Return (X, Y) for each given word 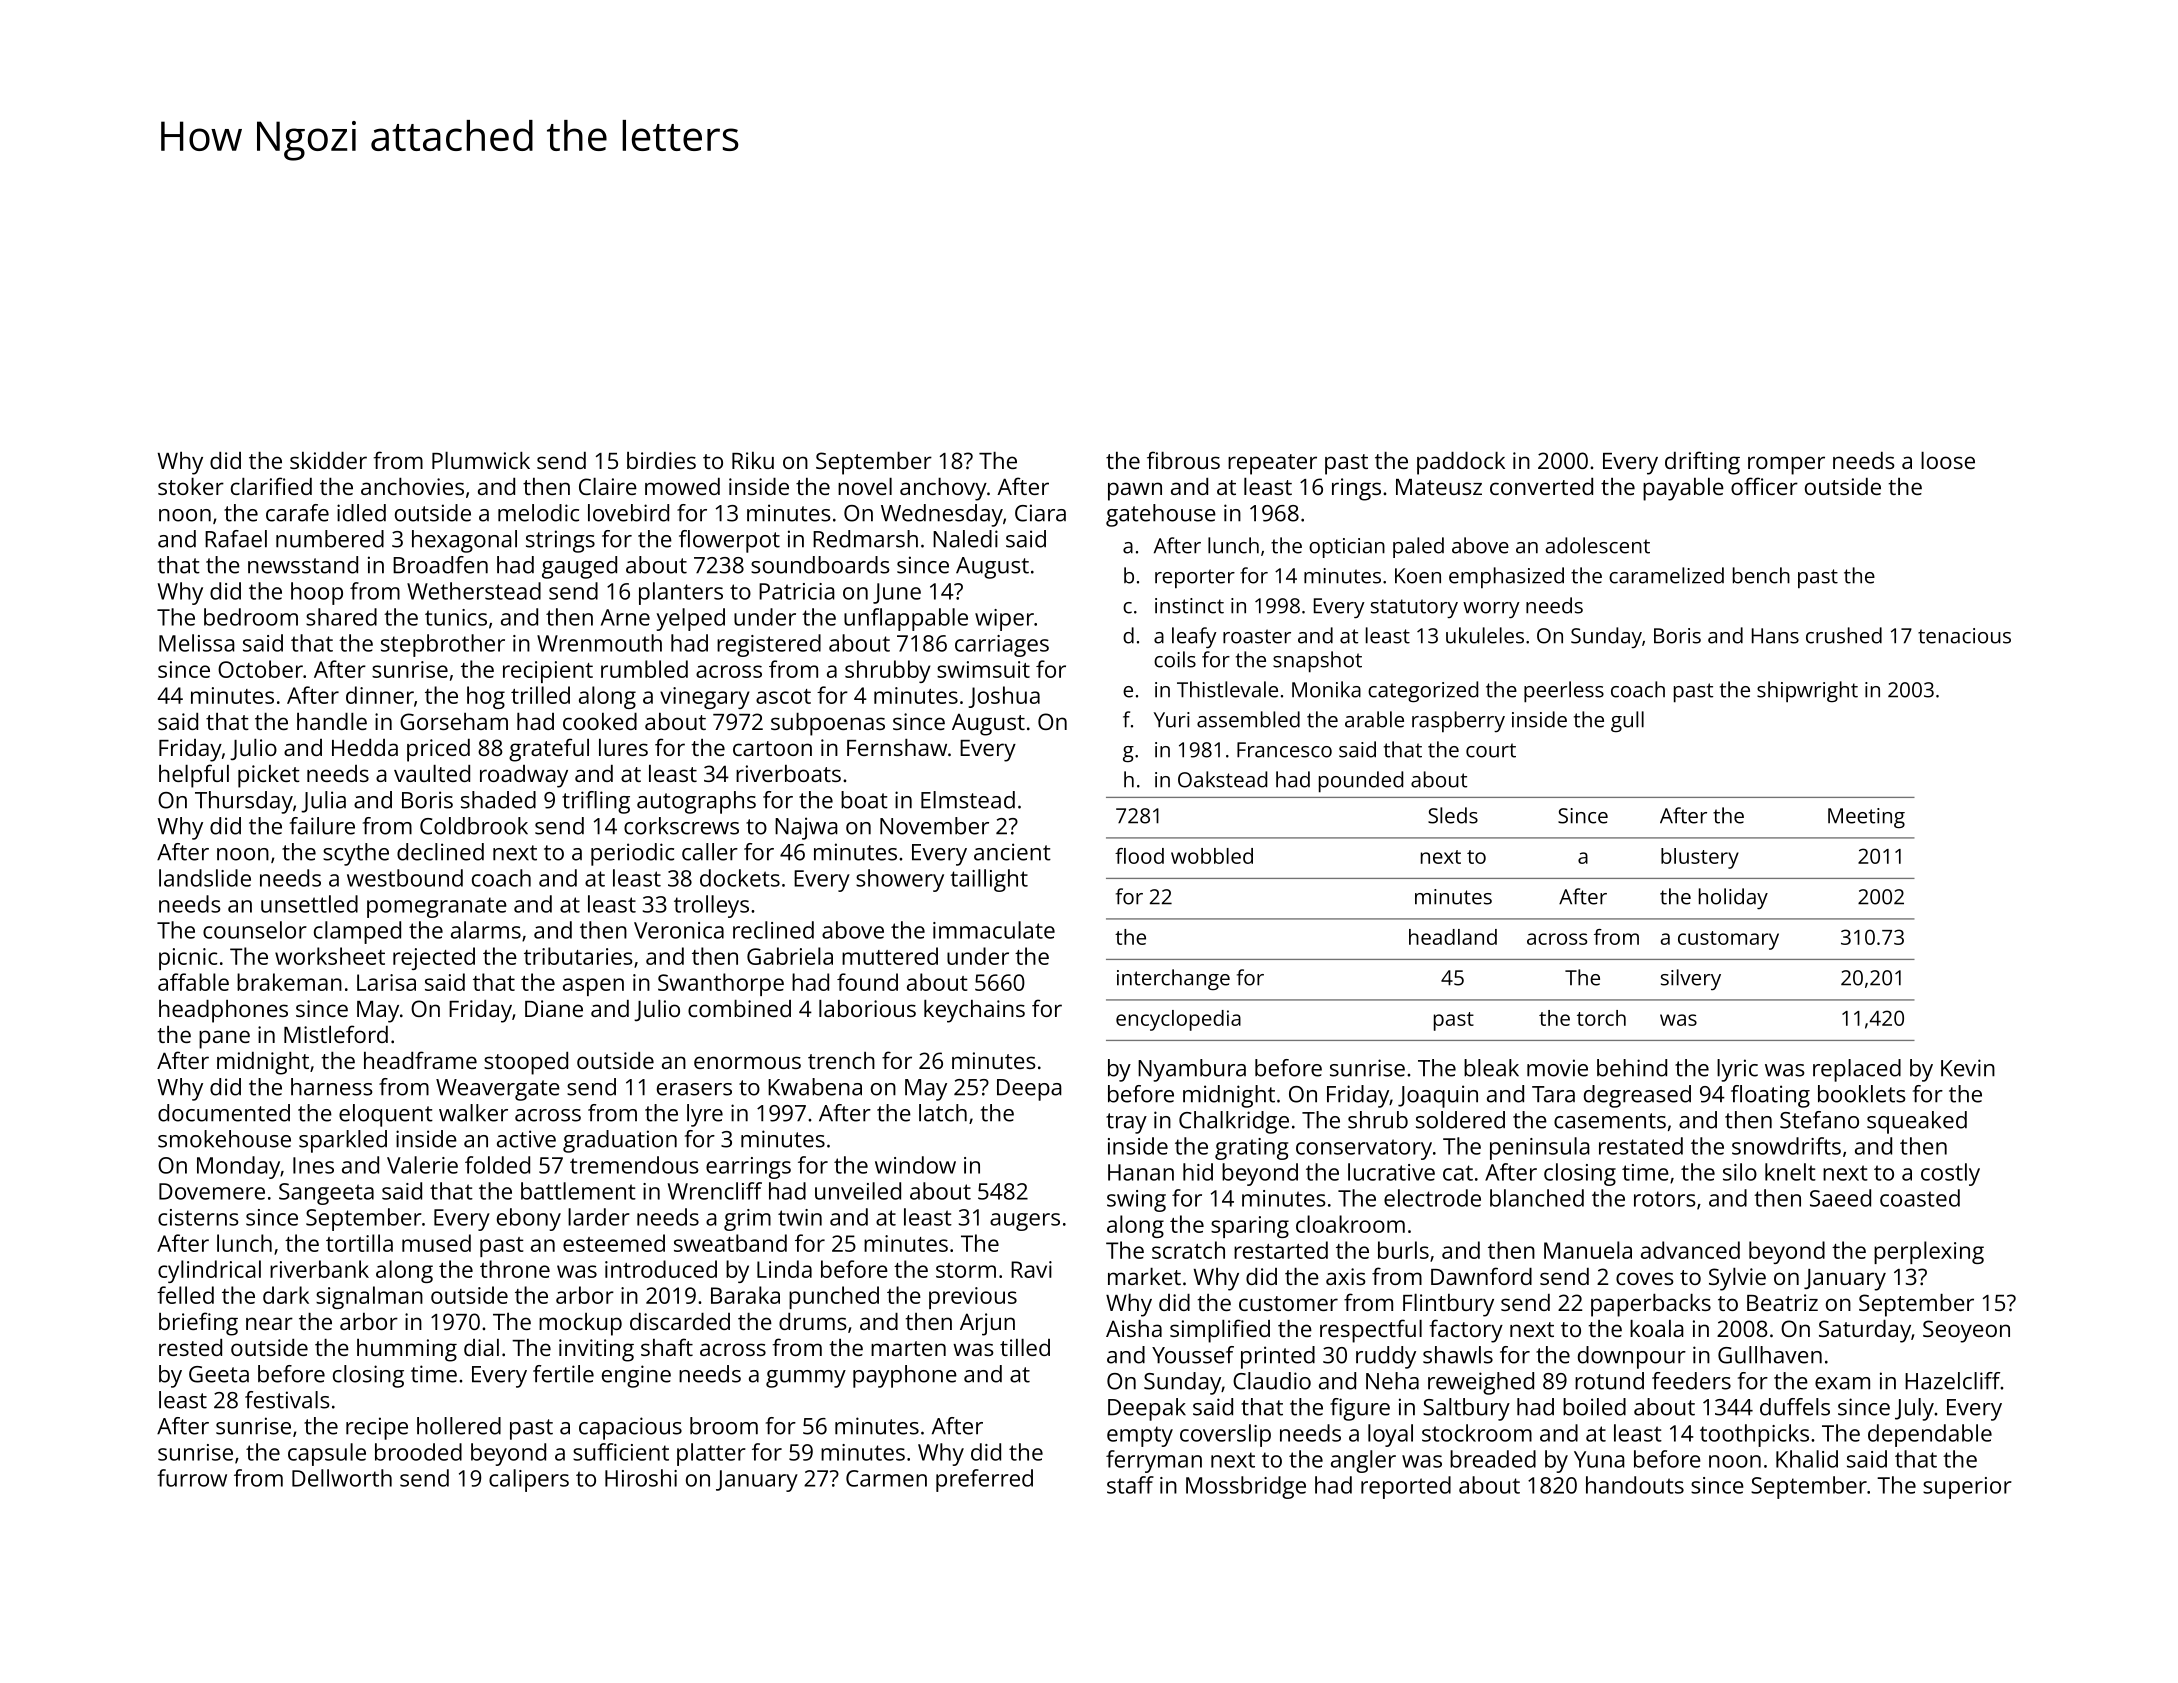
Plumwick (481, 460)
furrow (192, 1478)
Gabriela (790, 956)
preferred (984, 1480)
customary (1728, 940)
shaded (498, 800)
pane (224, 1039)
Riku (753, 460)
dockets (740, 878)
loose (1948, 460)
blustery (1700, 858)
